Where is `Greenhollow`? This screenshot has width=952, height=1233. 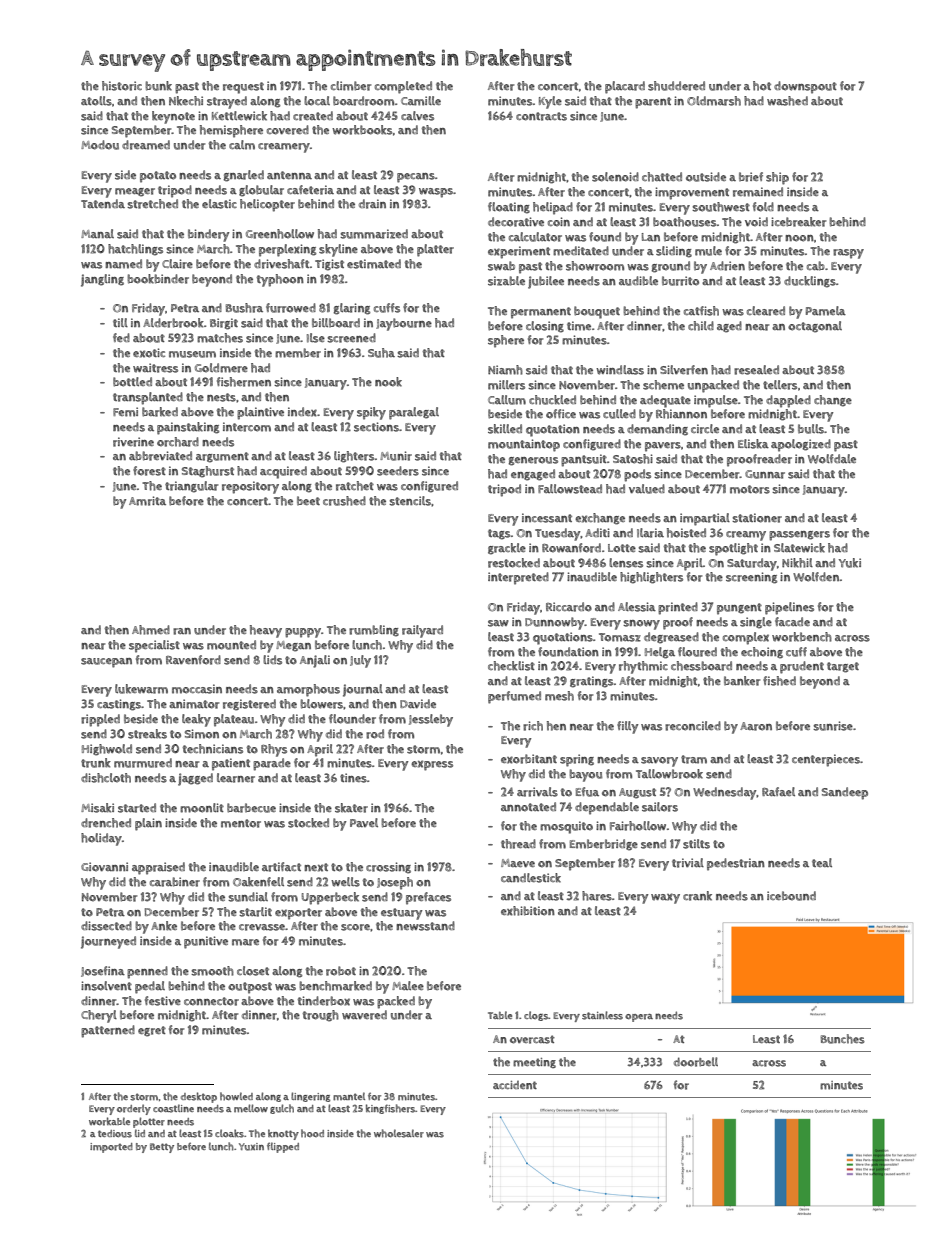
Greenhollow is located at coordinates (280, 234).
